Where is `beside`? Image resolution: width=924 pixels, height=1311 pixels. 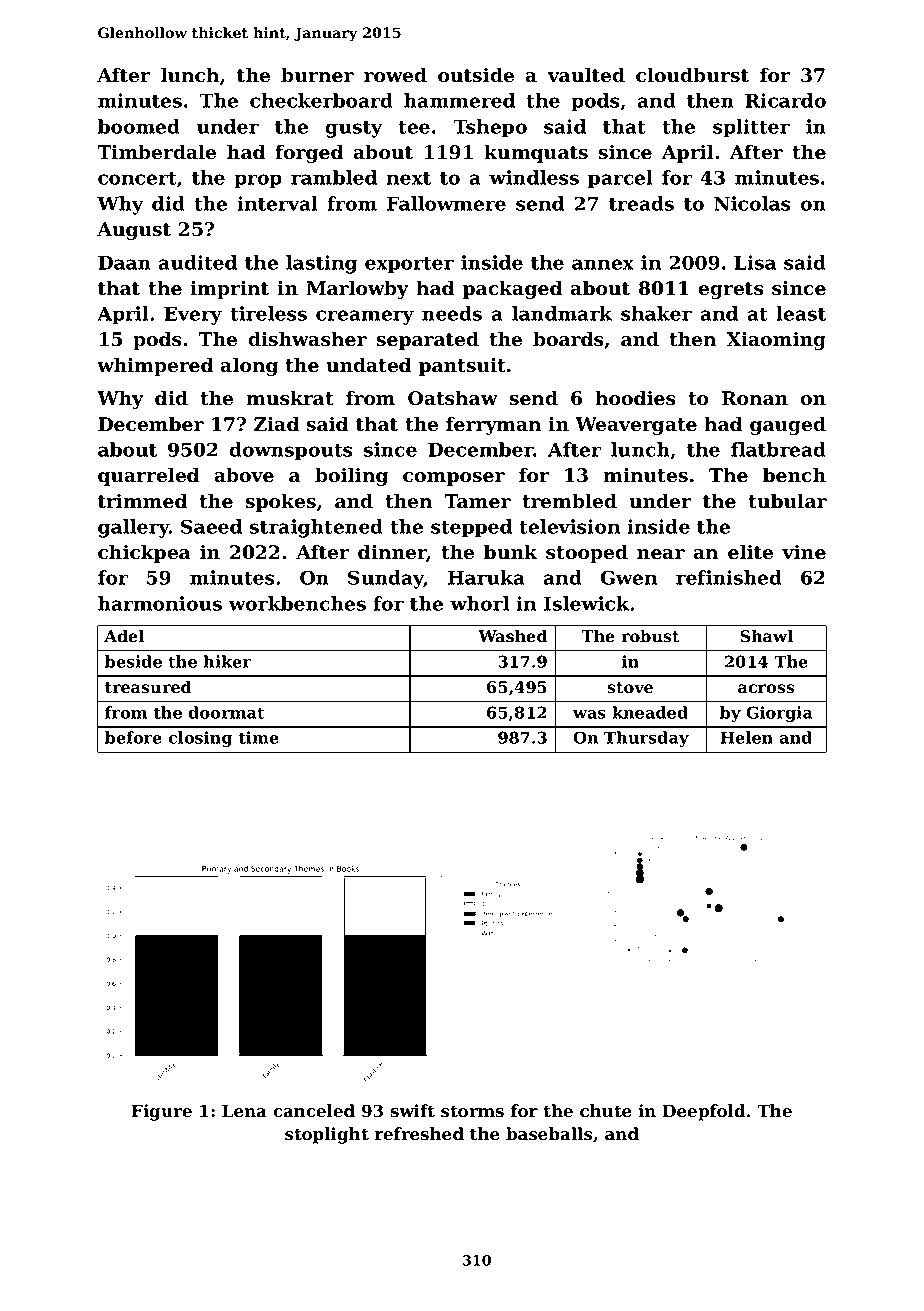
beside is located at coordinates (133, 661).
